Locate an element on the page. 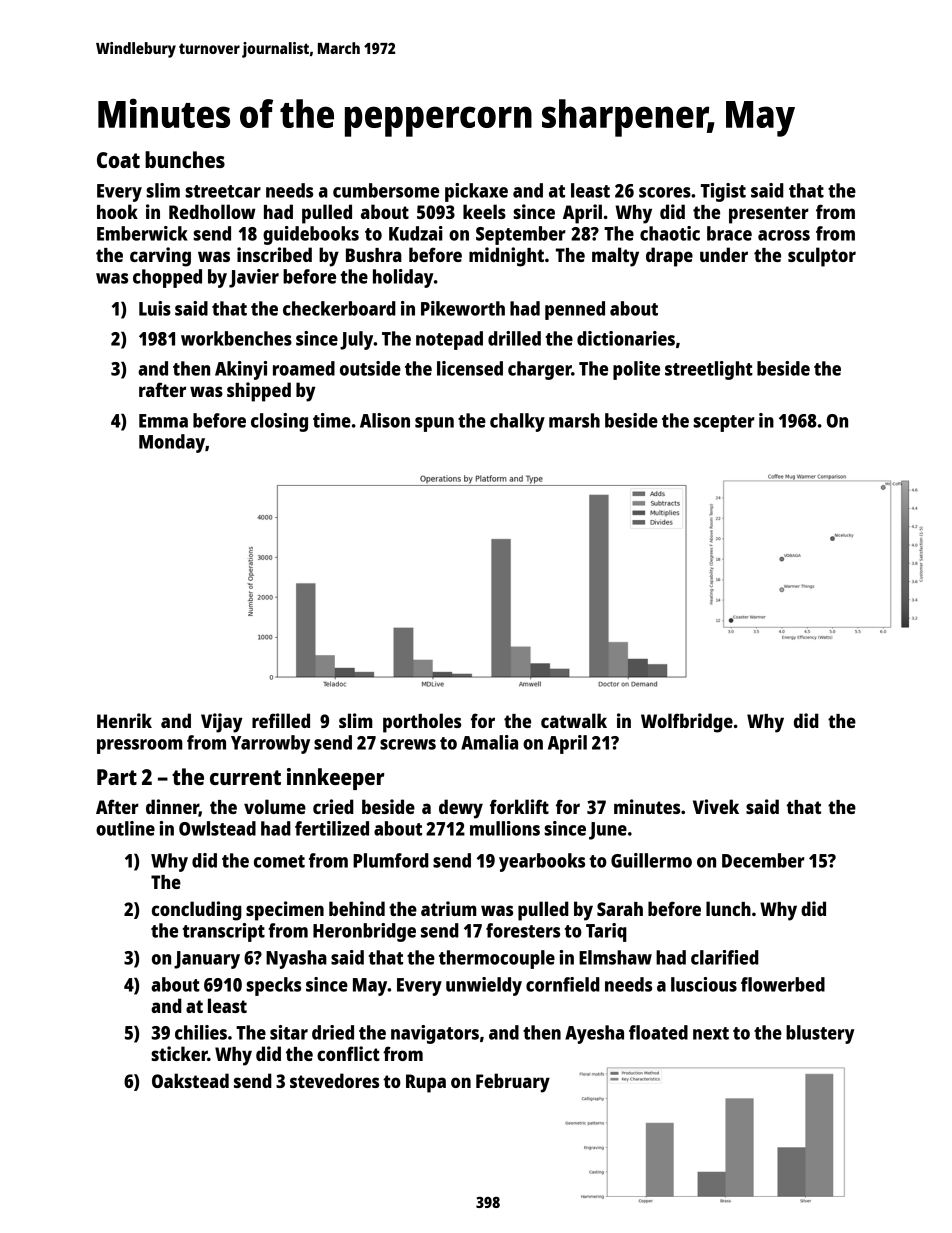 This page has height=1233, width=952. marsh is located at coordinates (574, 420).
